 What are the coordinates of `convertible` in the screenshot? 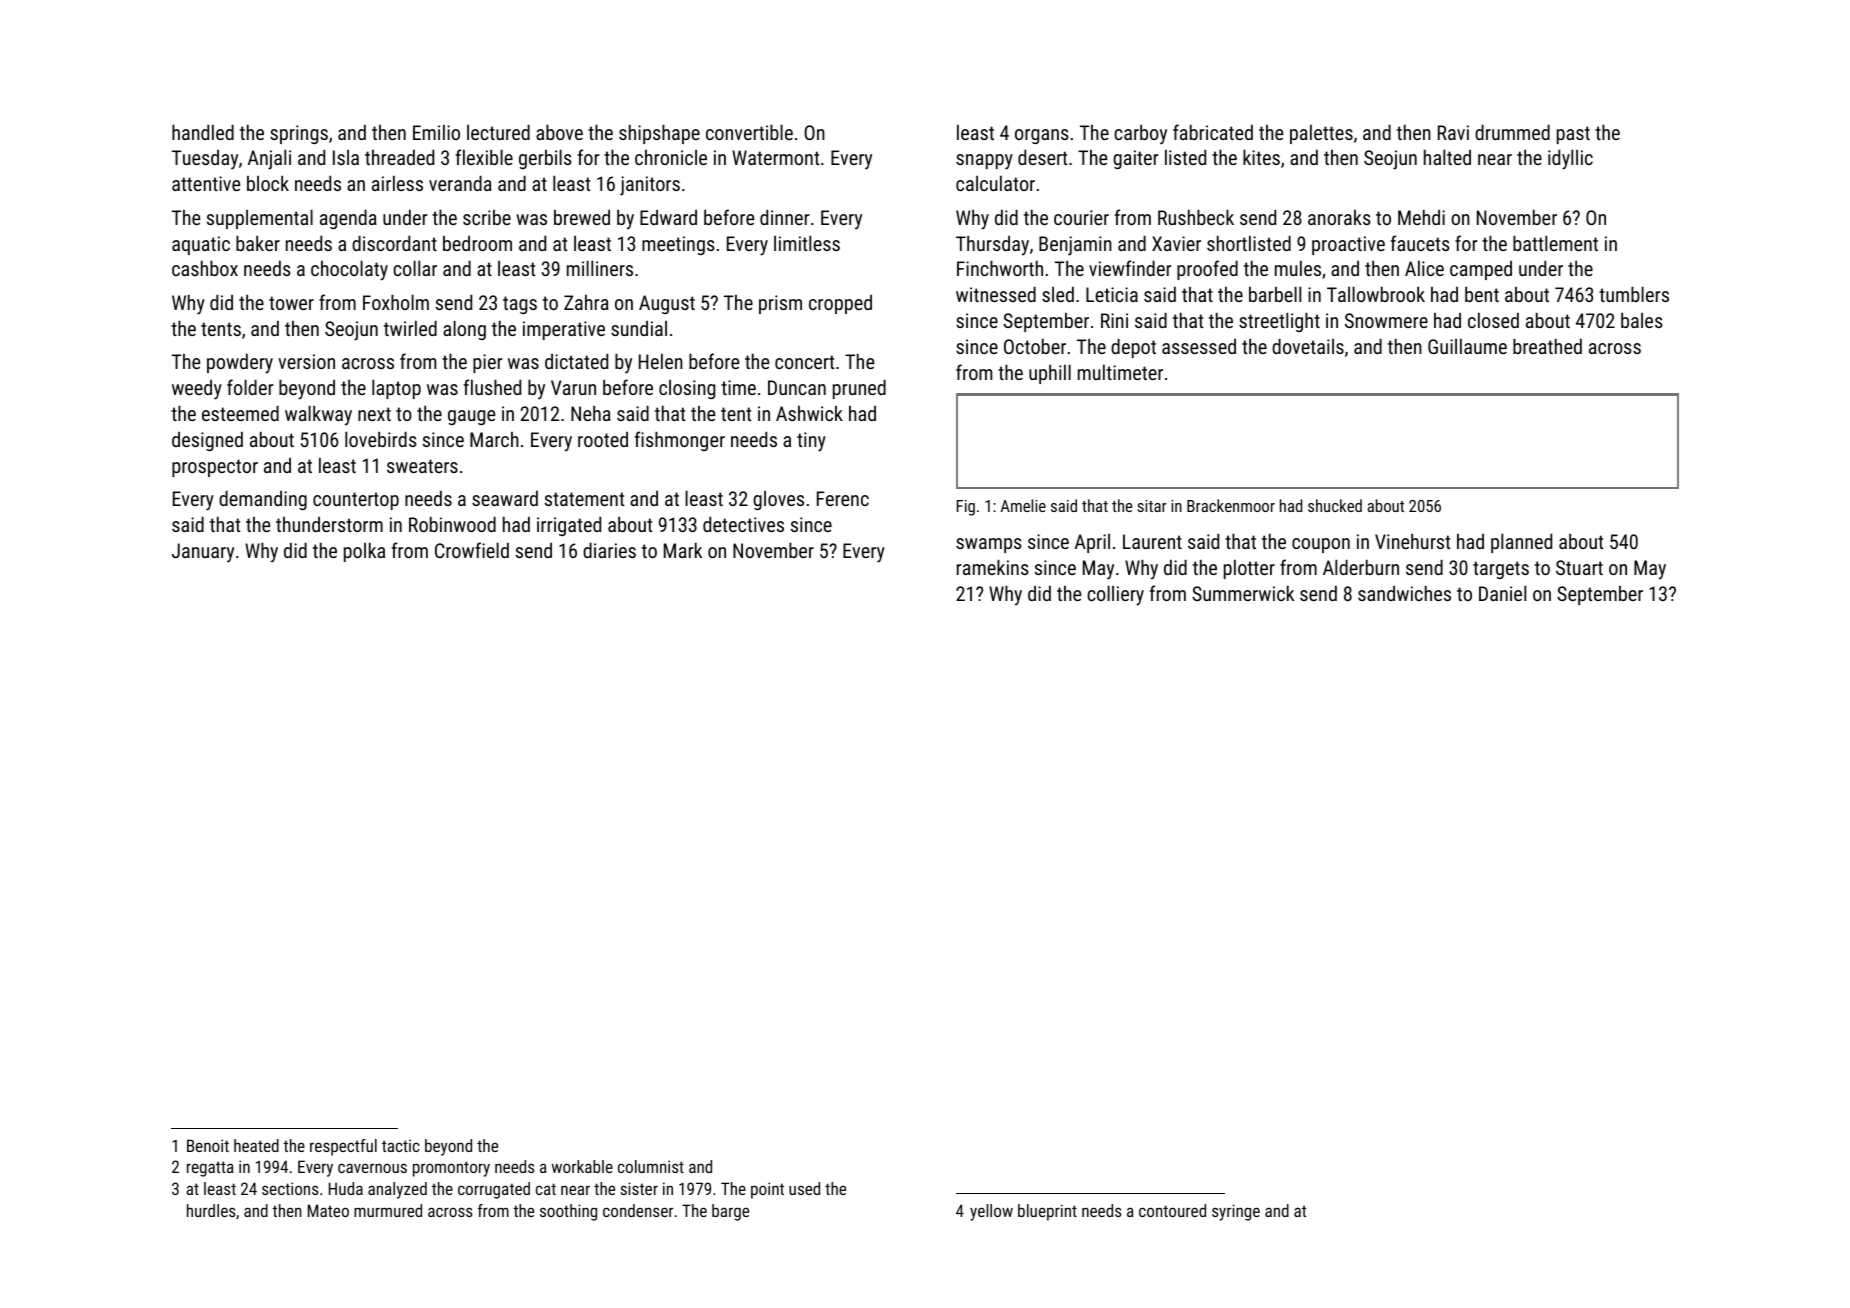 It's located at (749, 132).
